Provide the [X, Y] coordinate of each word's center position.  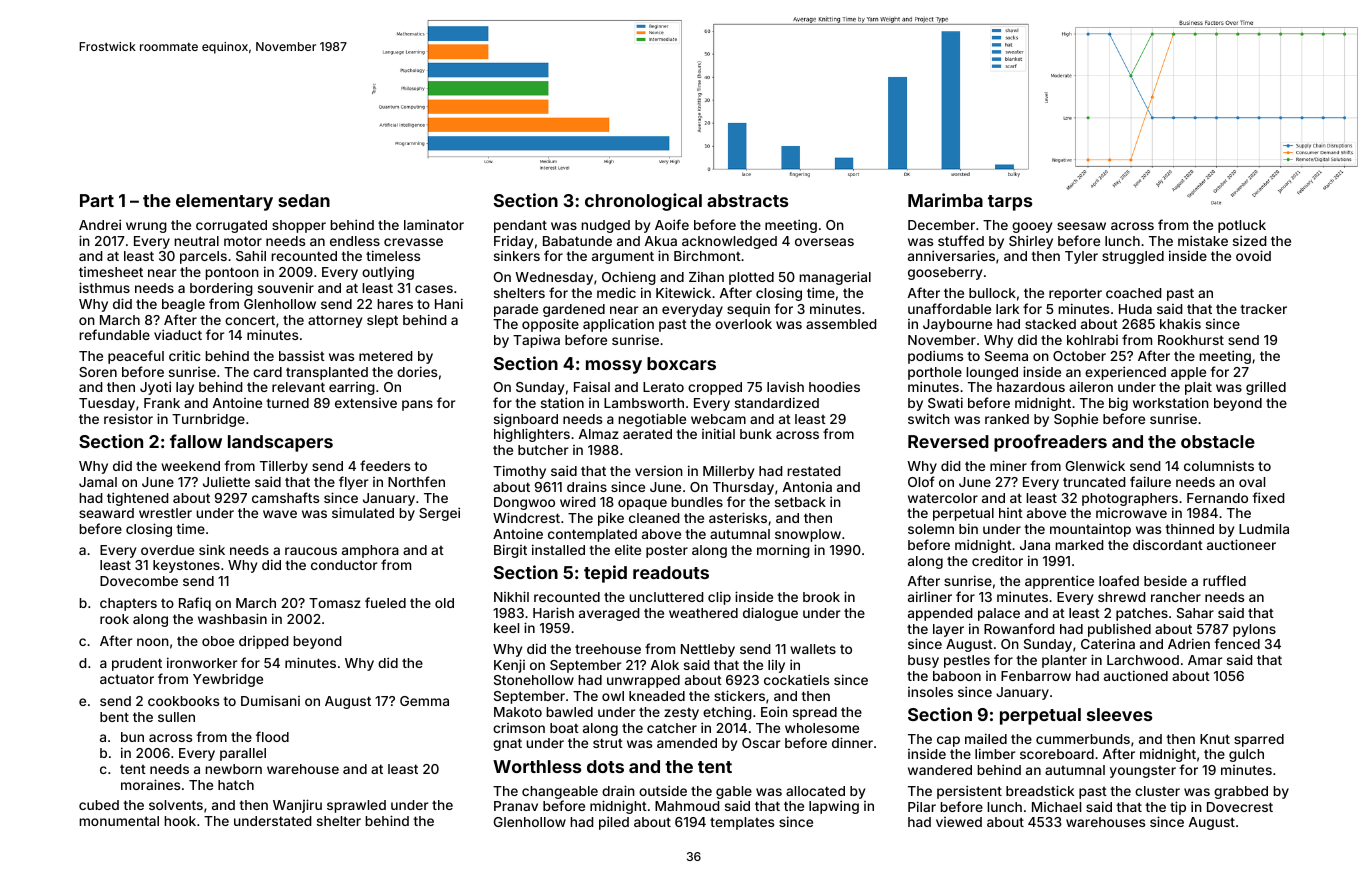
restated [814, 471]
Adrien [1189, 643]
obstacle [1218, 441]
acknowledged [729, 242]
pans [417, 405]
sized [1250, 240]
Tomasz [335, 603]
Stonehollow [534, 680]
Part [97, 200]
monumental [119, 821]
